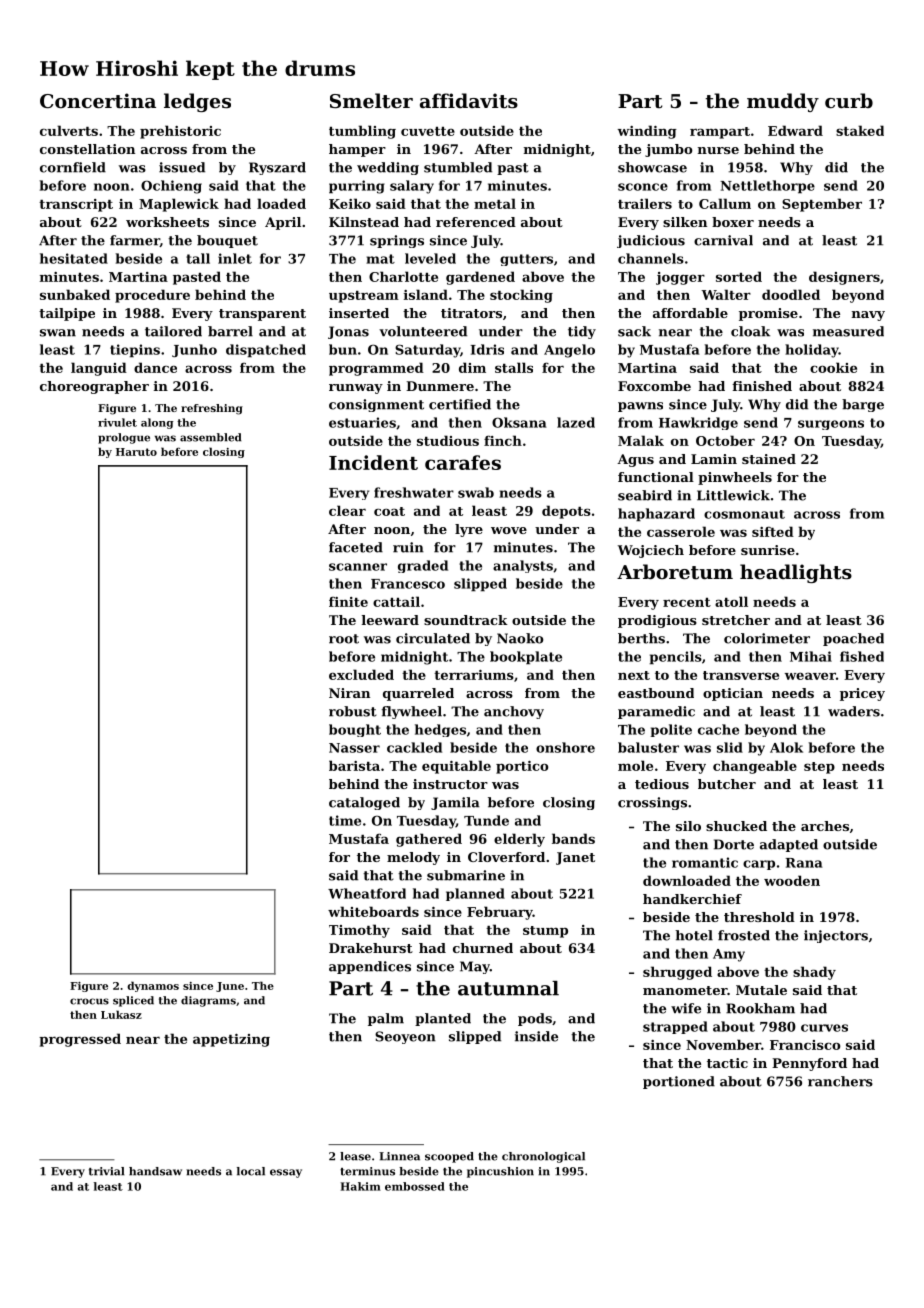 The image size is (924, 1308). Describe the element at coordinates (106, 1171) in the page. I see `trivial` at that location.
